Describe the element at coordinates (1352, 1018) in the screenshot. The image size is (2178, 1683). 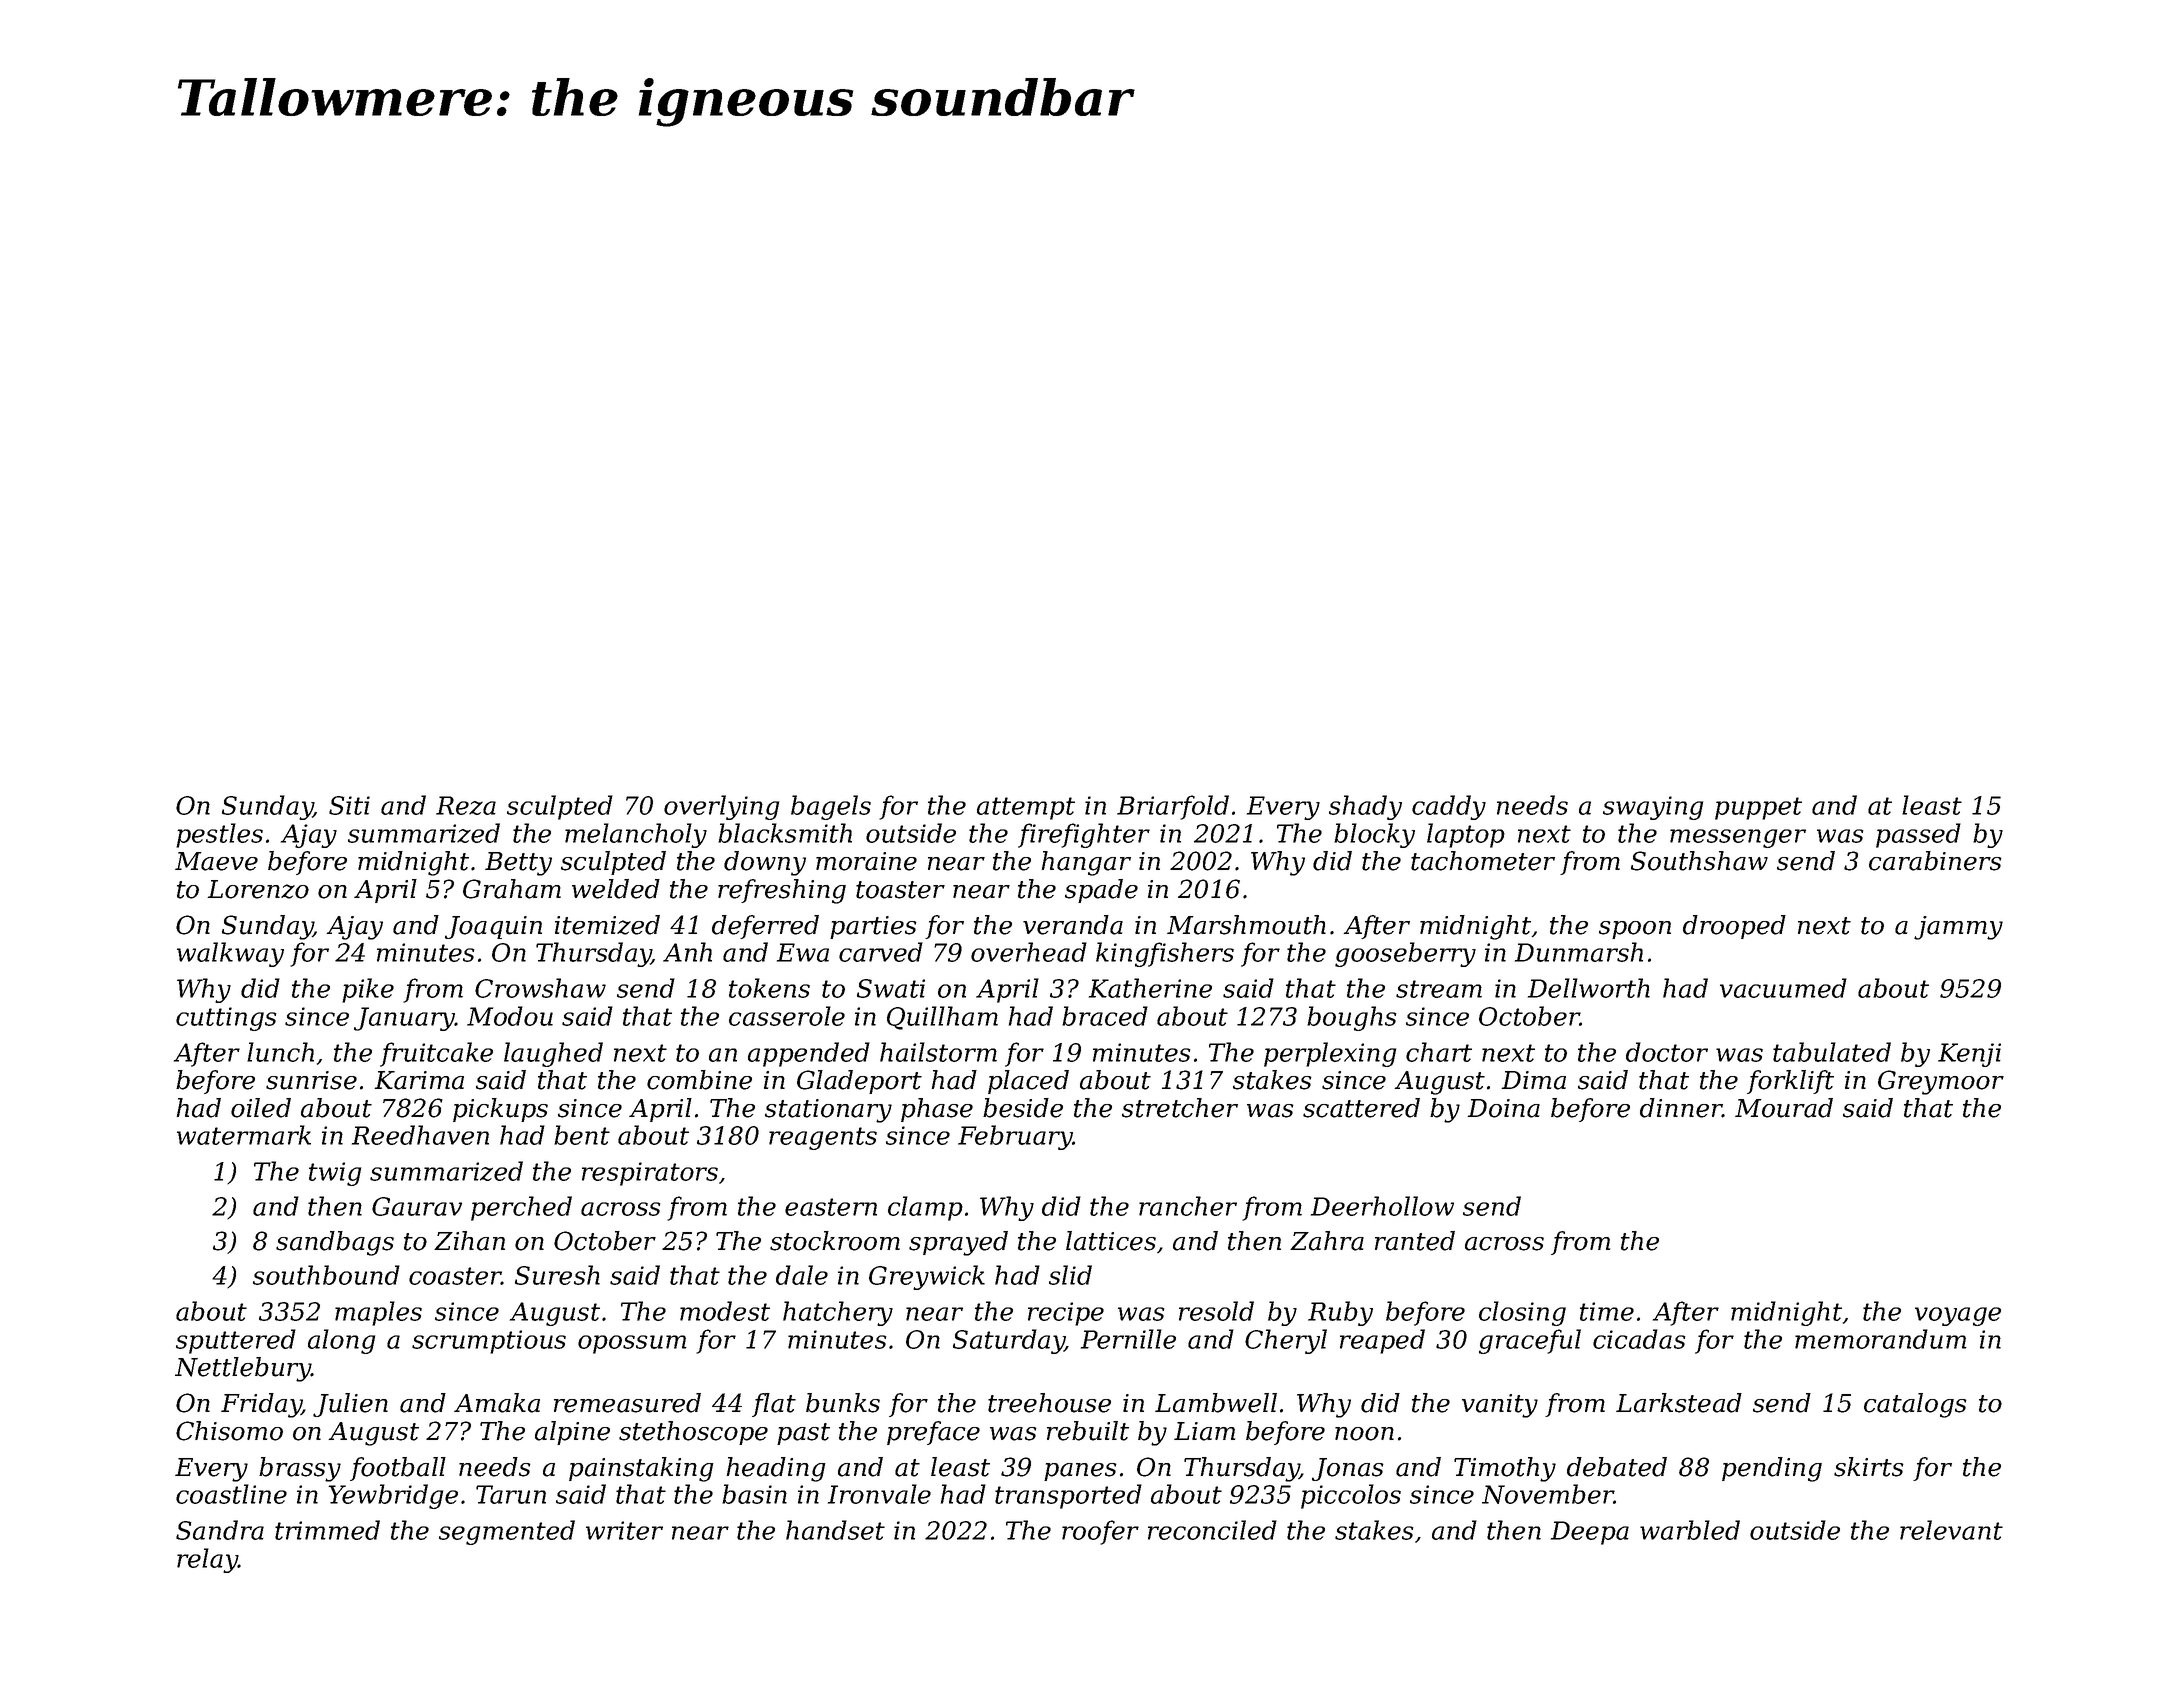
I see `boughs` at that location.
